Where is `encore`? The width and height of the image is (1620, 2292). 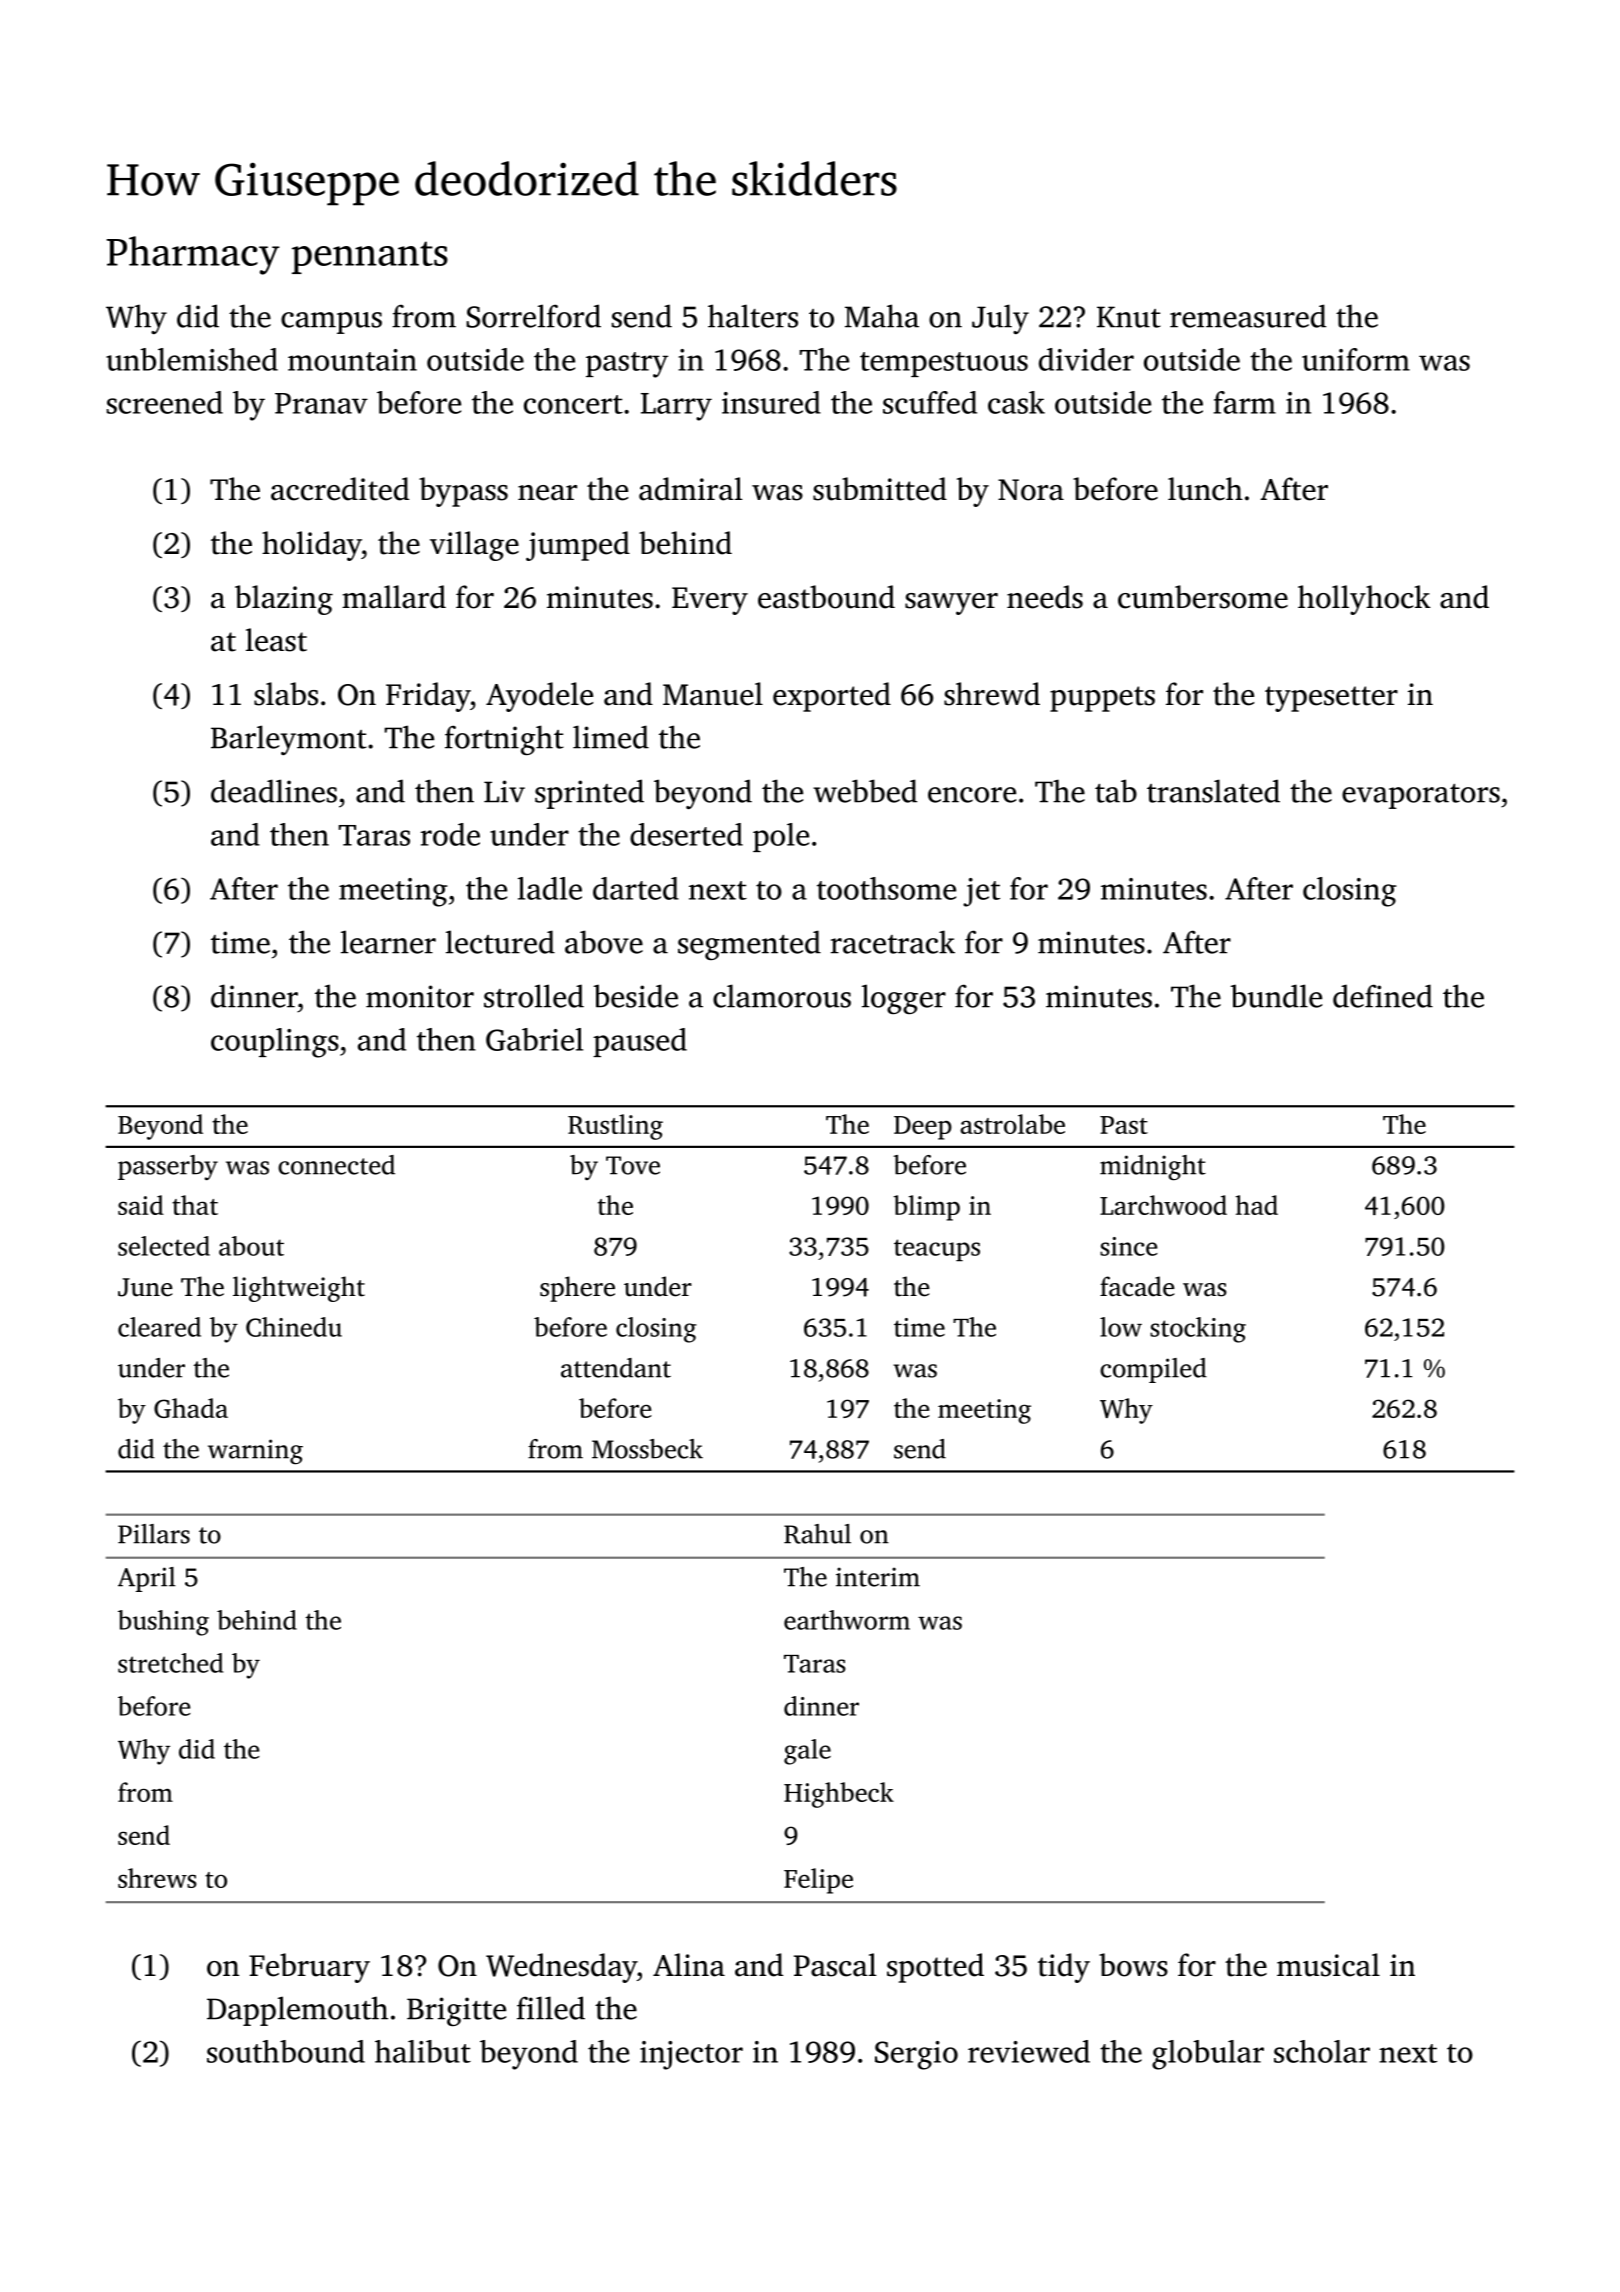 encore is located at coordinates (972, 795).
